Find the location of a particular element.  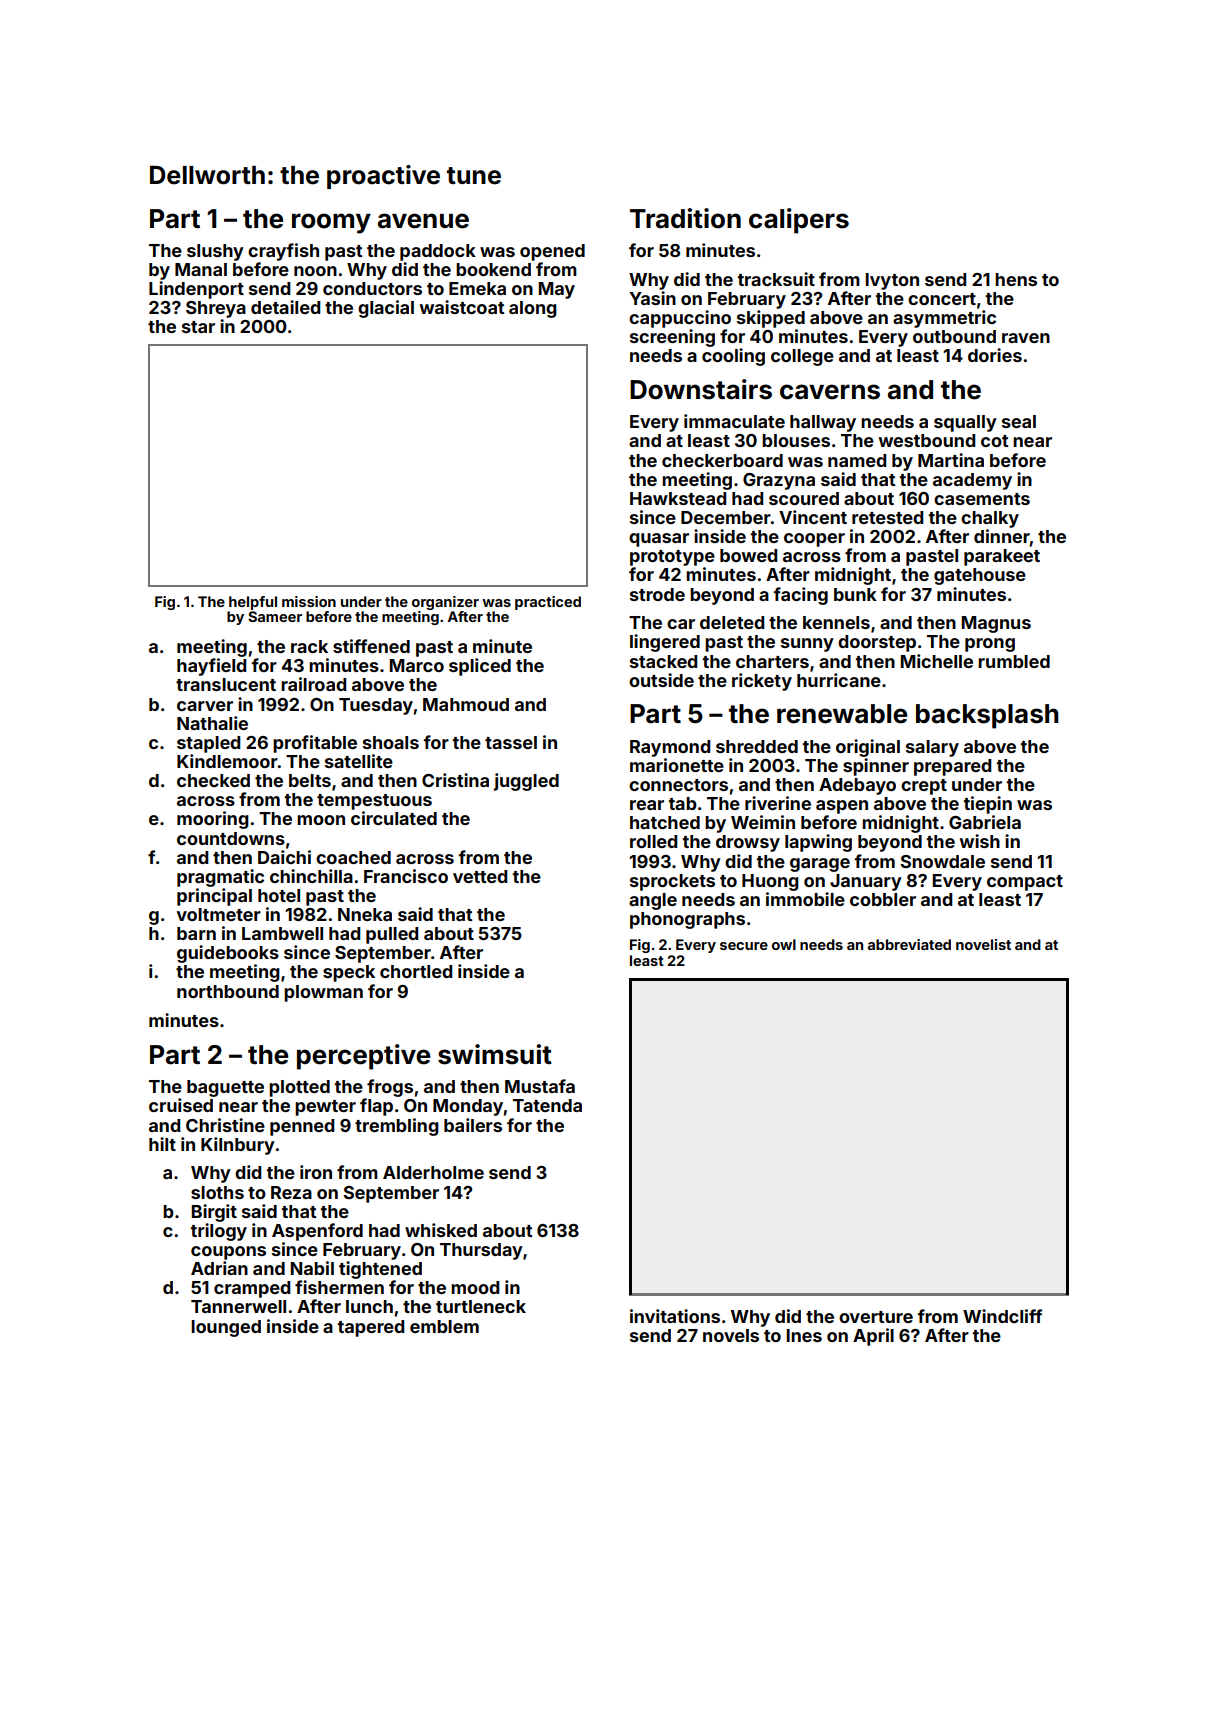

iron is located at coordinates (316, 1172).
